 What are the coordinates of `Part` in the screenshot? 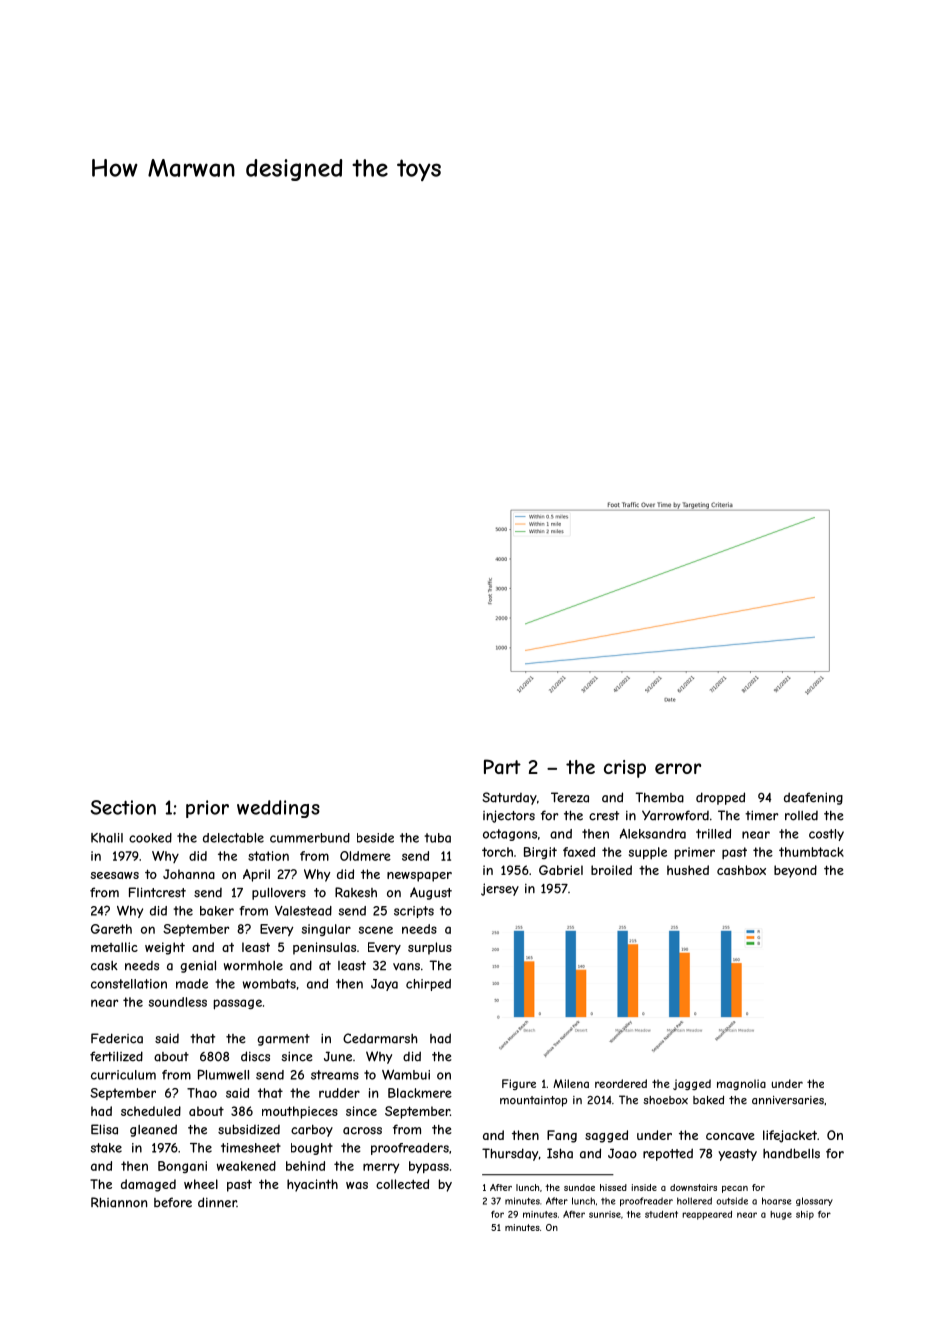 It's located at (502, 767).
